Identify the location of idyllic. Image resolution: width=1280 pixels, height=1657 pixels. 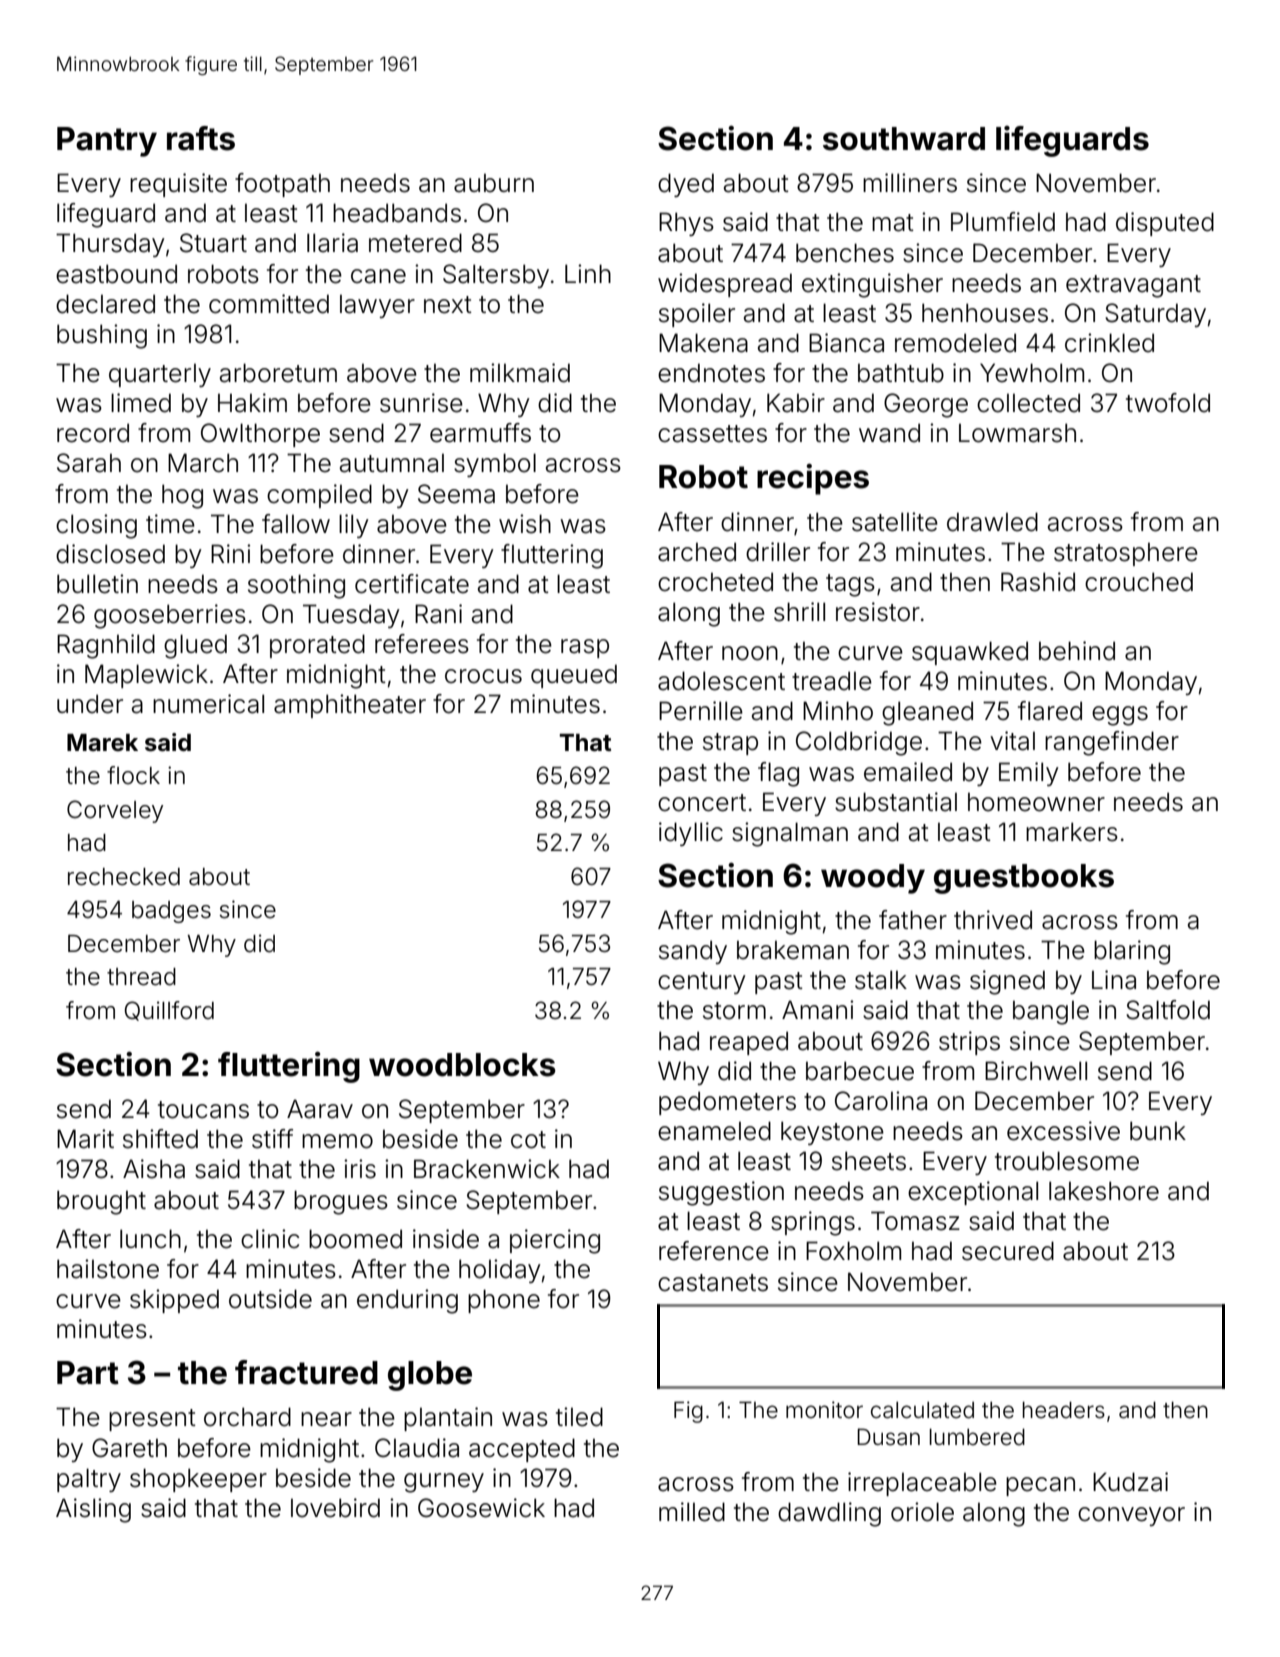
(691, 834).
